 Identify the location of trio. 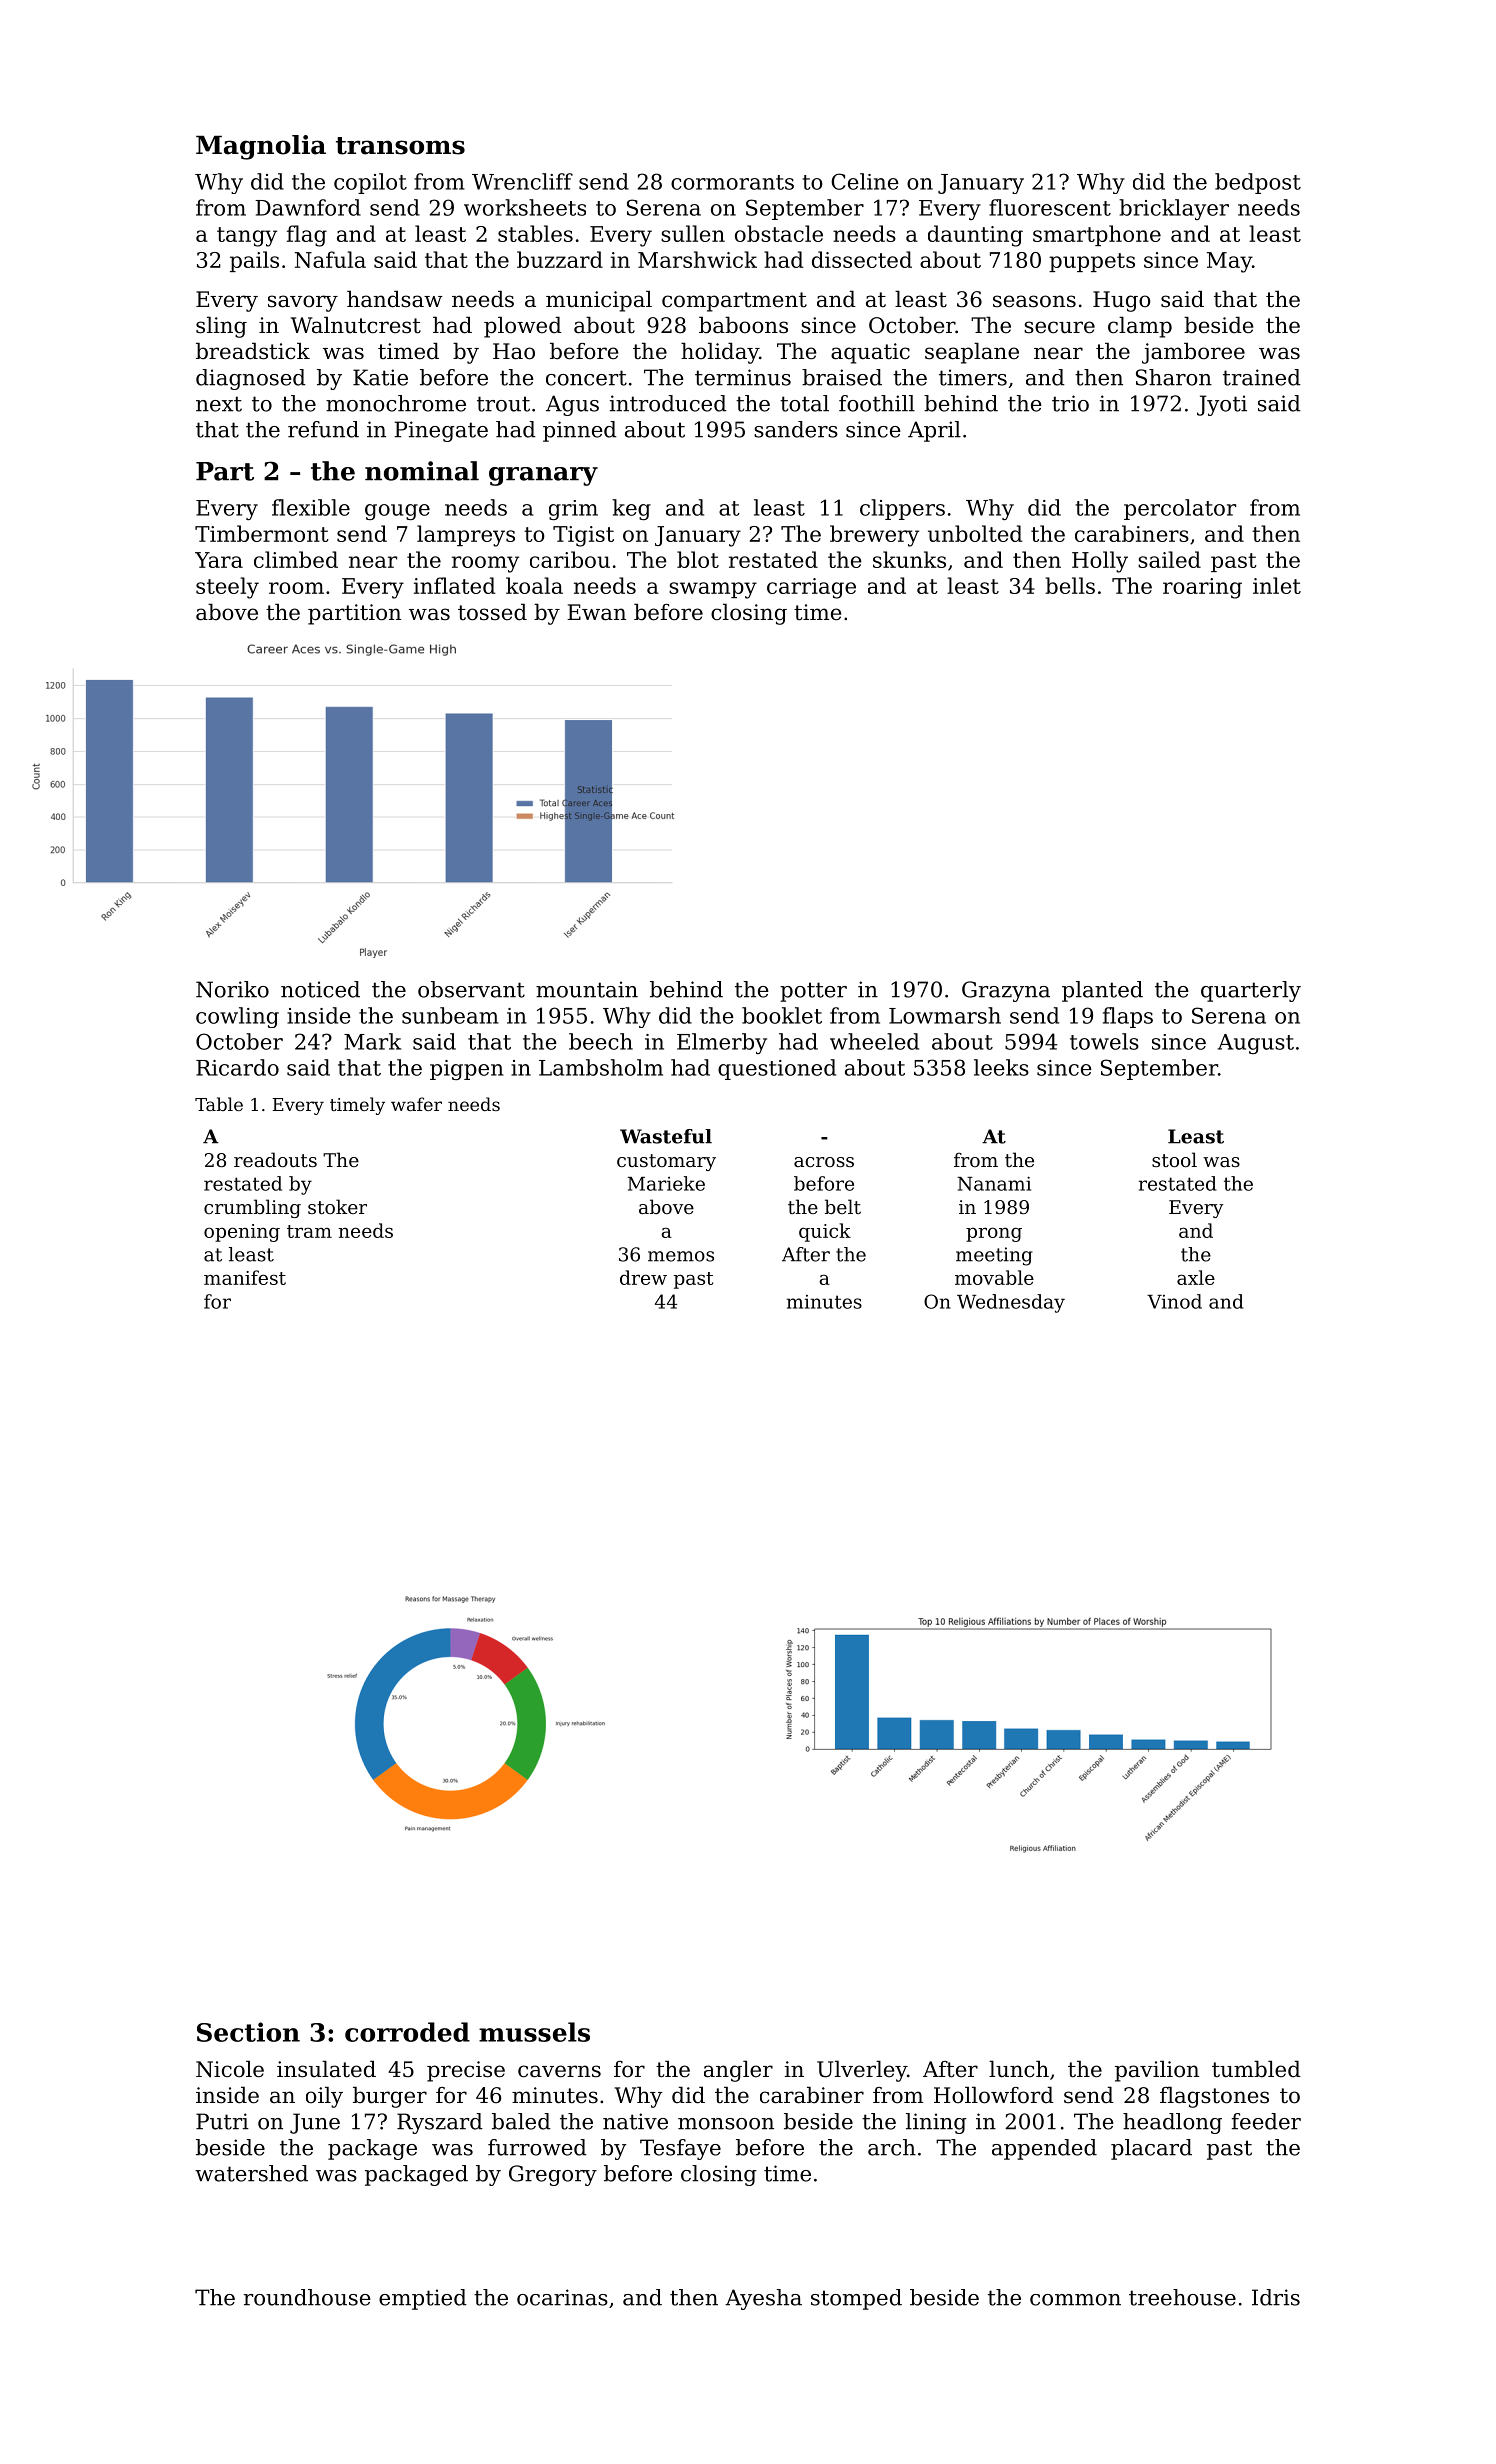
(1070, 403).
